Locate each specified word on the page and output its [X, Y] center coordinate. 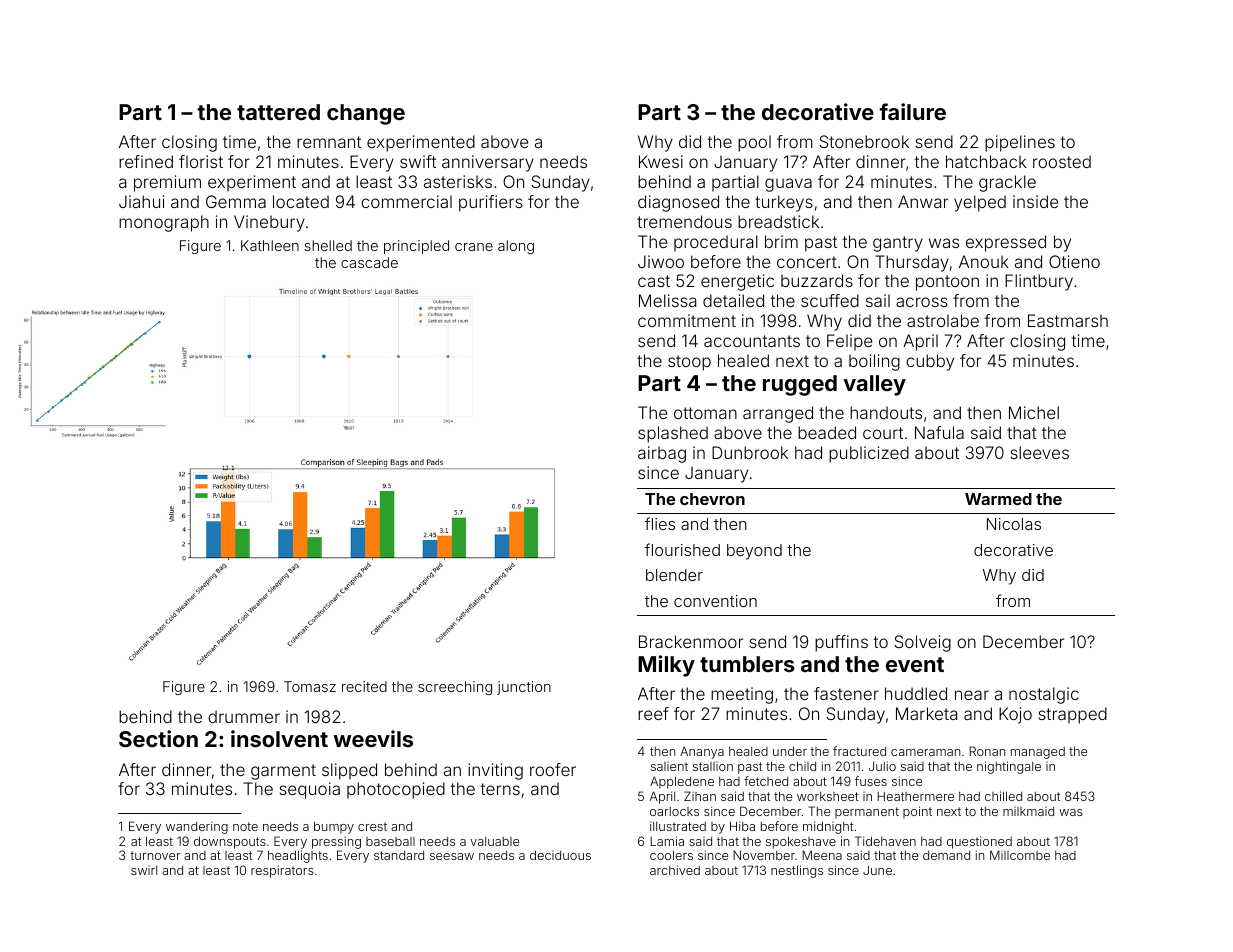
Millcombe [1020, 855]
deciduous [560, 855]
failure [912, 111]
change [366, 114]
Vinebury [269, 223]
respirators [282, 871]
